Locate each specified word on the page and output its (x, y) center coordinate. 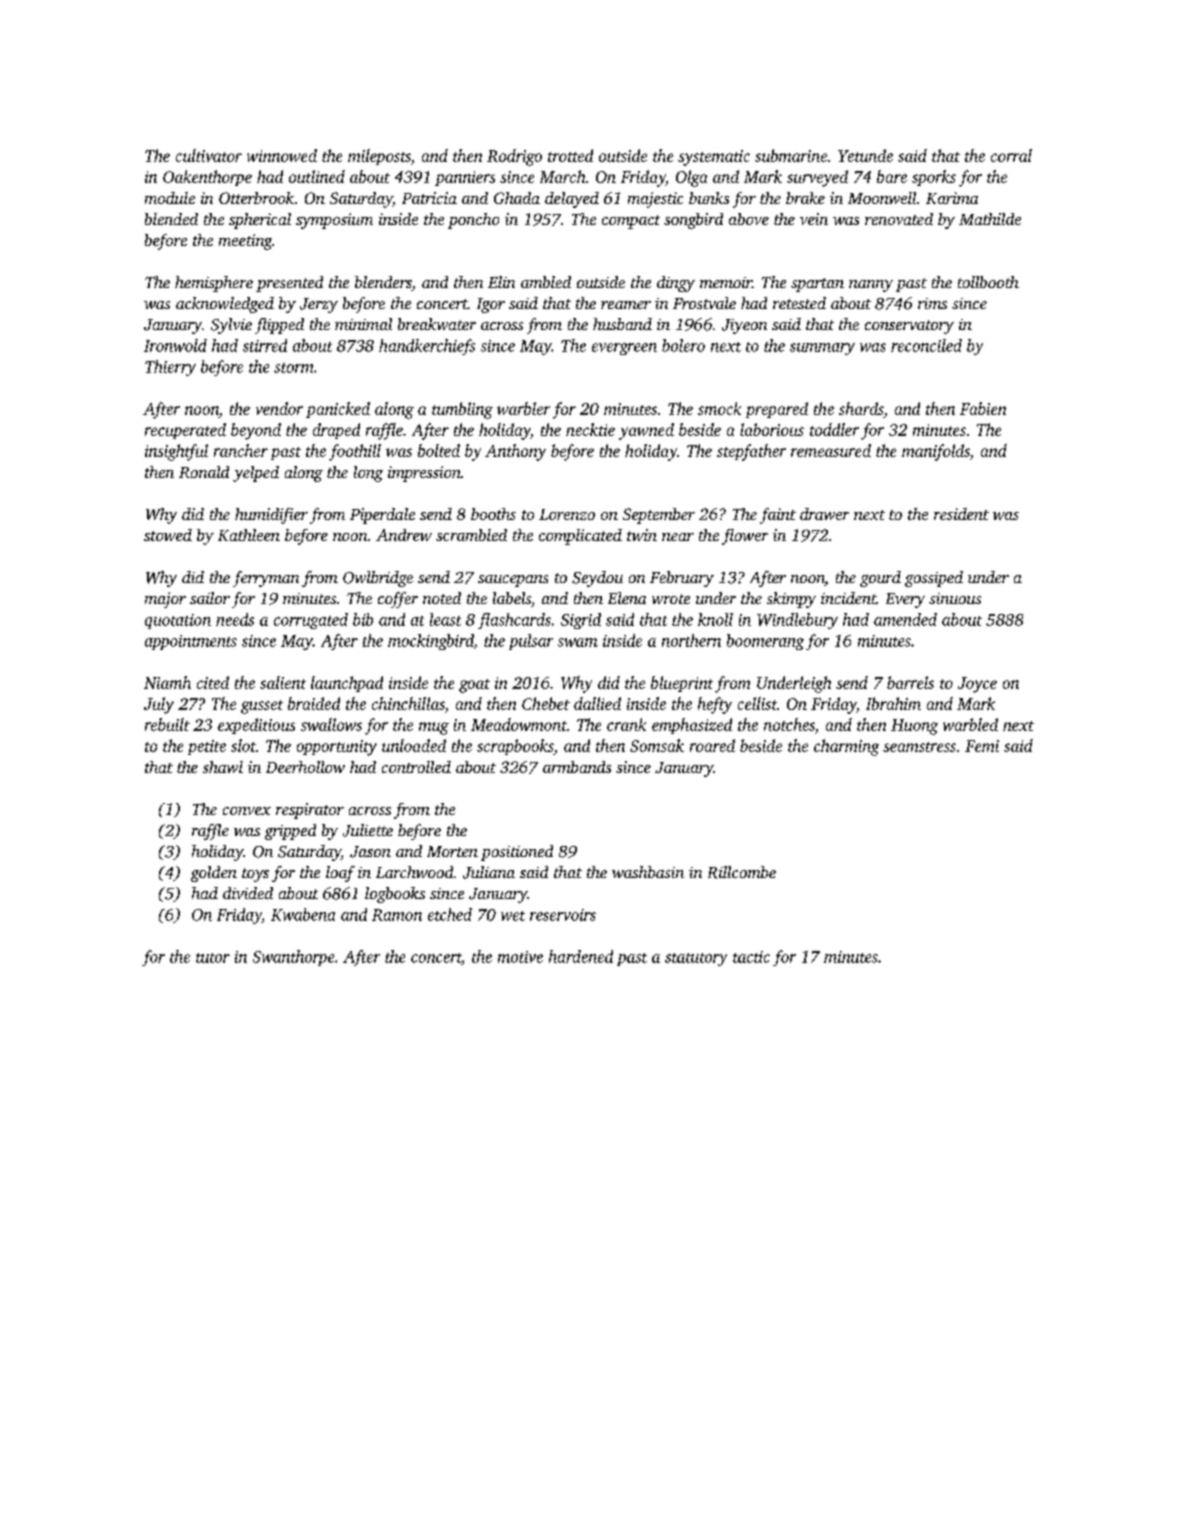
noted (442, 598)
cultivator (209, 155)
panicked (338, 410)
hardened (581, 956)
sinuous (955, 598)
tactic (751, 957)
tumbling (462, 410)
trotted (570, 155)
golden (214, 874)
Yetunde (865, 155)
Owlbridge (378, 579)
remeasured (831, 450)
